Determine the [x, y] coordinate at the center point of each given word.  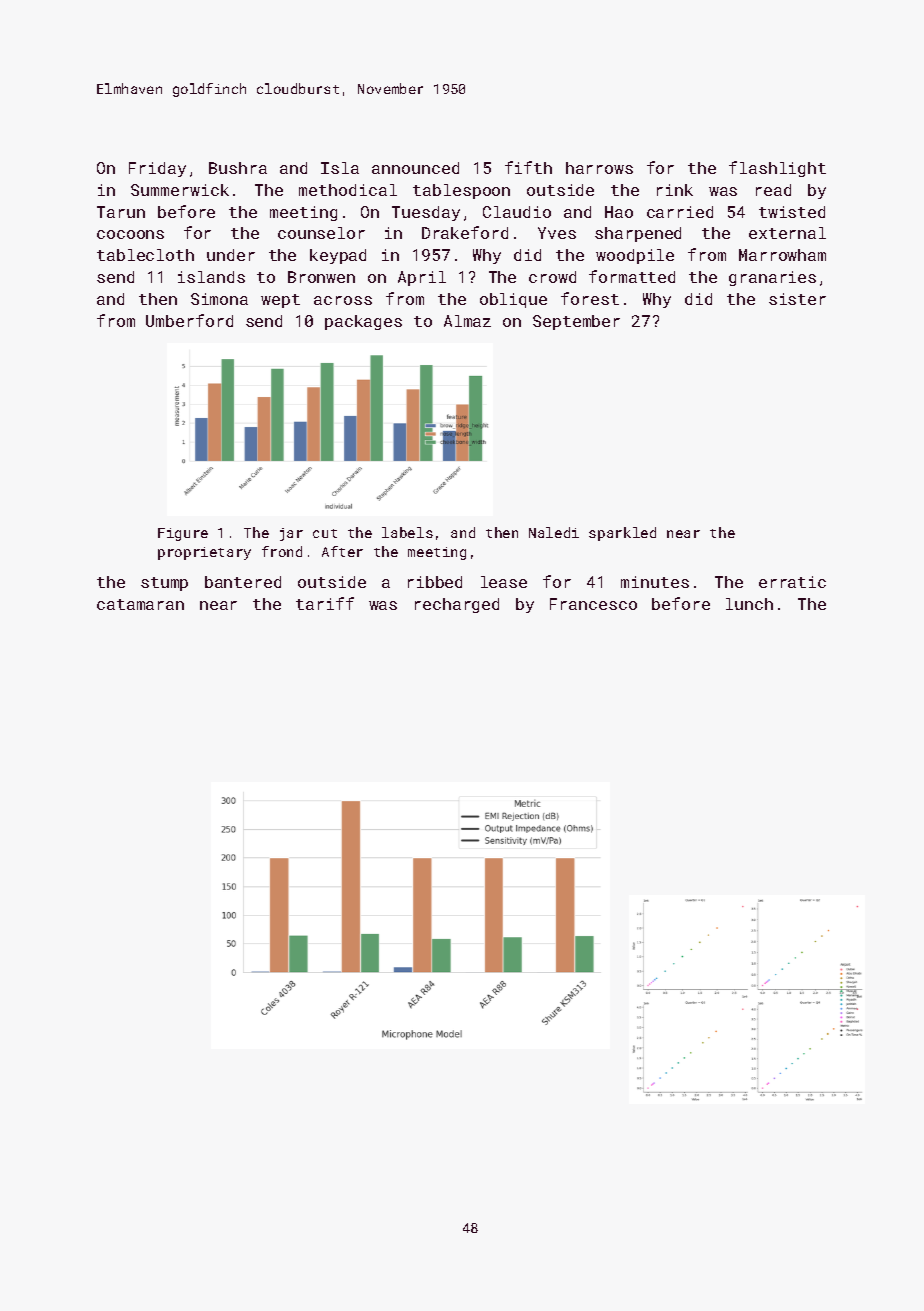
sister [797, 299]
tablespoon [461, 191]
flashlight [777, 169]
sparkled [622, 534]
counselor [321, 233]
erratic [792, 582]
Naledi [554, 532]
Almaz [467, 321]
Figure [183, 534]
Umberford [189, 320]
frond [282, 551]
